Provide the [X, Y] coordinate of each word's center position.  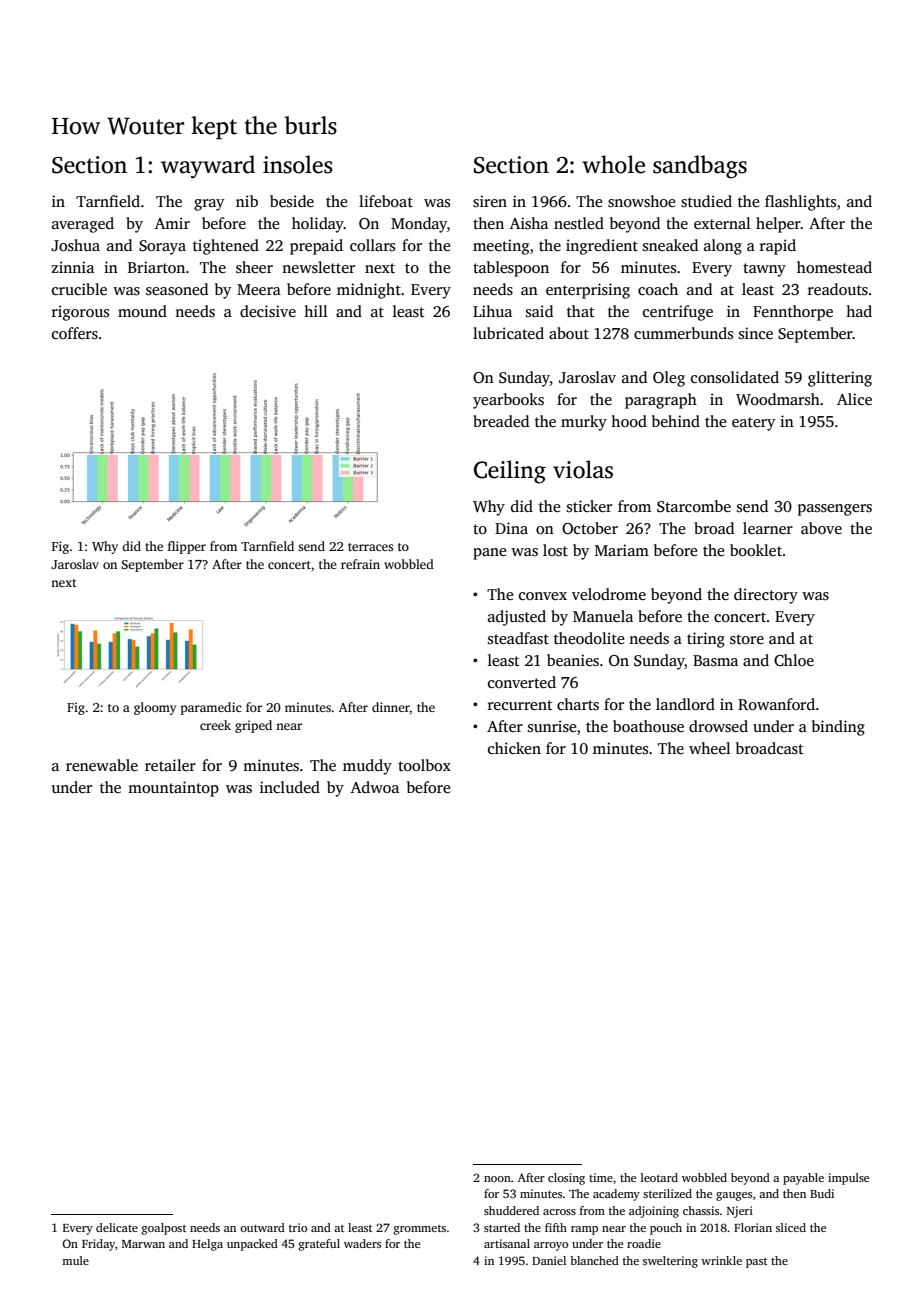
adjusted [517, 618]
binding [838, 728]
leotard [659, 1177]
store [747, 639]
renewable [102, 765]
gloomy [155, 708]
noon [497, 1179]
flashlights [800, 203]
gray [209, 205]
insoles [298, 164]
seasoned [177, 289]
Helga [207, 1245]
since [756, 333]
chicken [514, 748]
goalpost [163, 1229]
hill [316, 311]
